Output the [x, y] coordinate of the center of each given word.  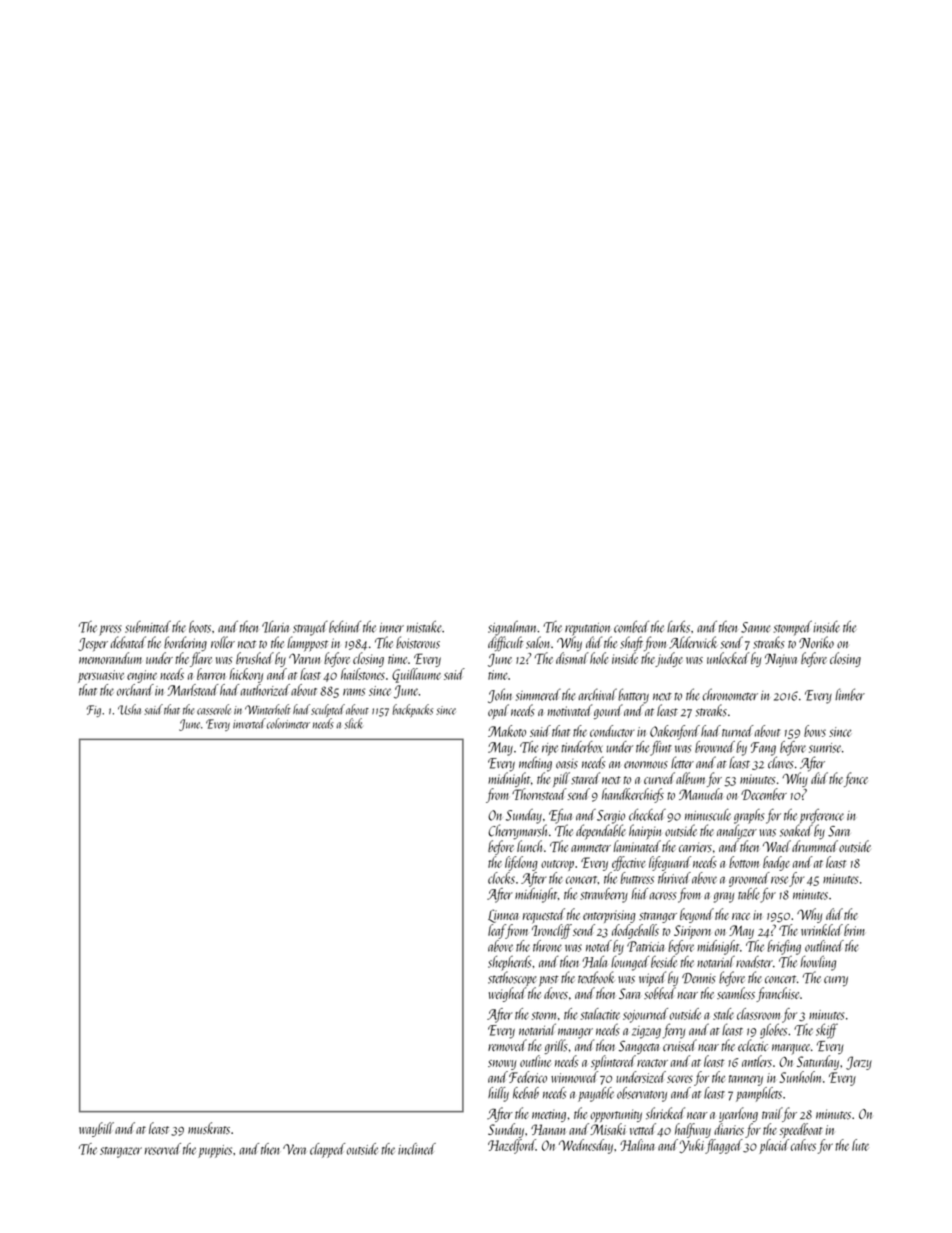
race [741, 916]
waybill [96, 1129]
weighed [507, 994]
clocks [501, 878]
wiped [652, 979]
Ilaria [275, 627]
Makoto [507, 731]
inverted [249, 723]
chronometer [730, 694]
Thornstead [539, 794]
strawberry [604, 895]
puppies [215, 1151]
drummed [815, 846]
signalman [513, 628]
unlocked [728, 658]
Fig [94, 711]
